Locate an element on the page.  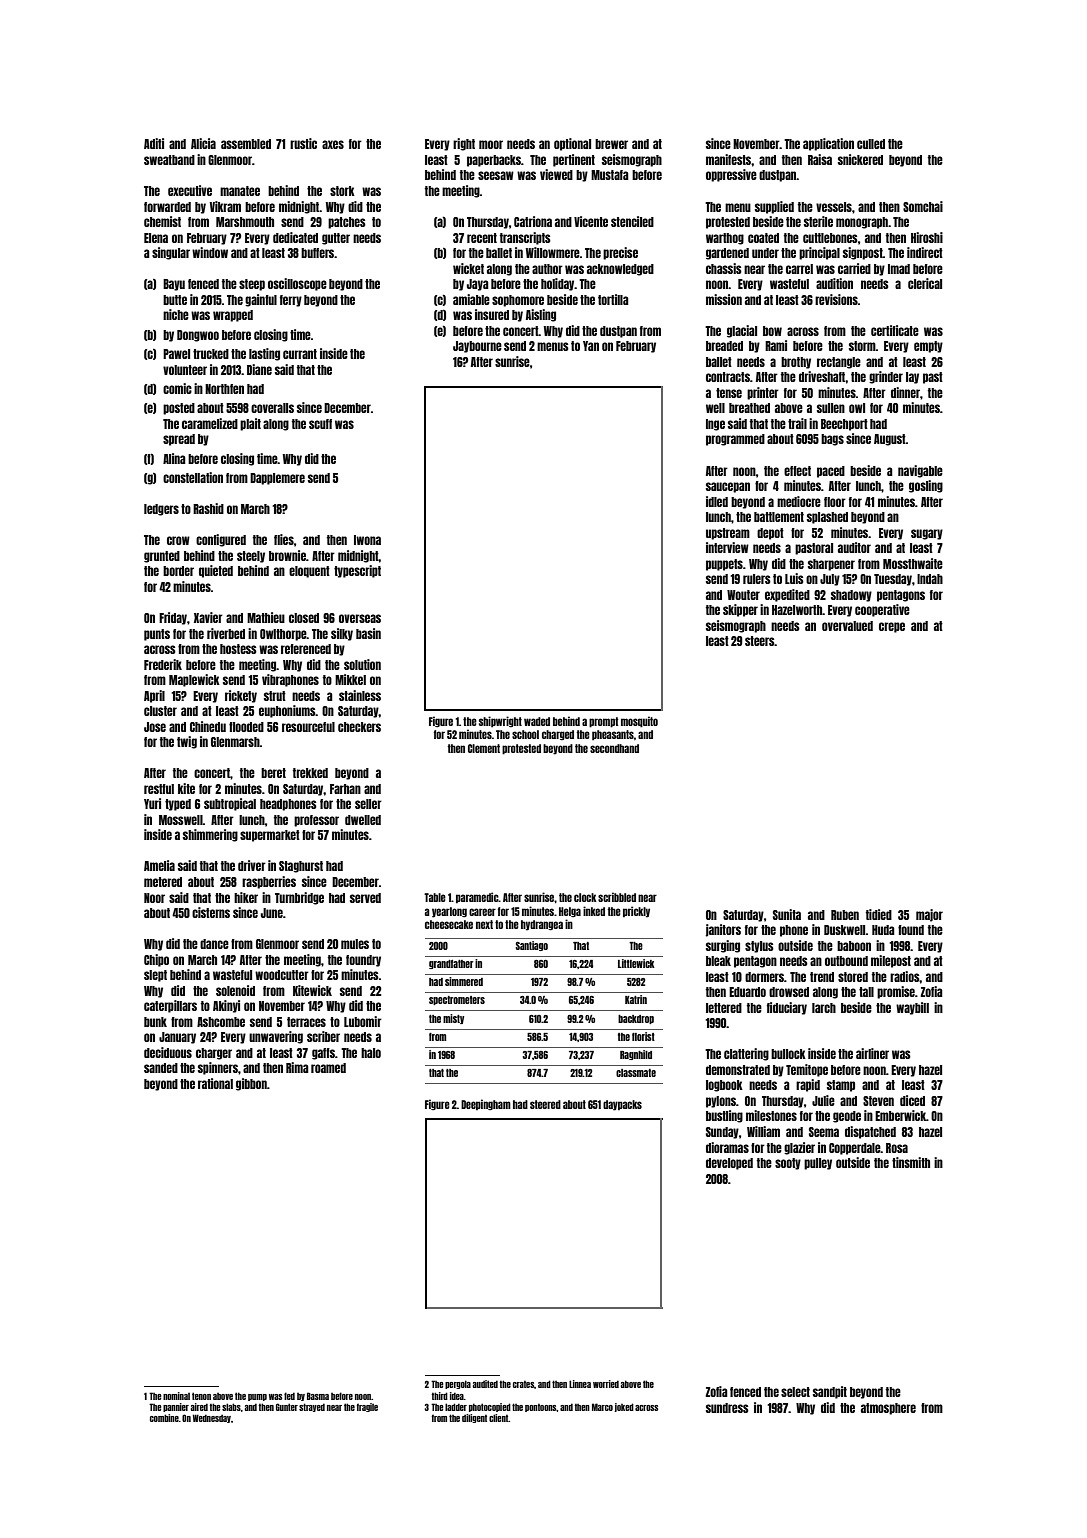
Indah is located at coordinates (930, 579).
